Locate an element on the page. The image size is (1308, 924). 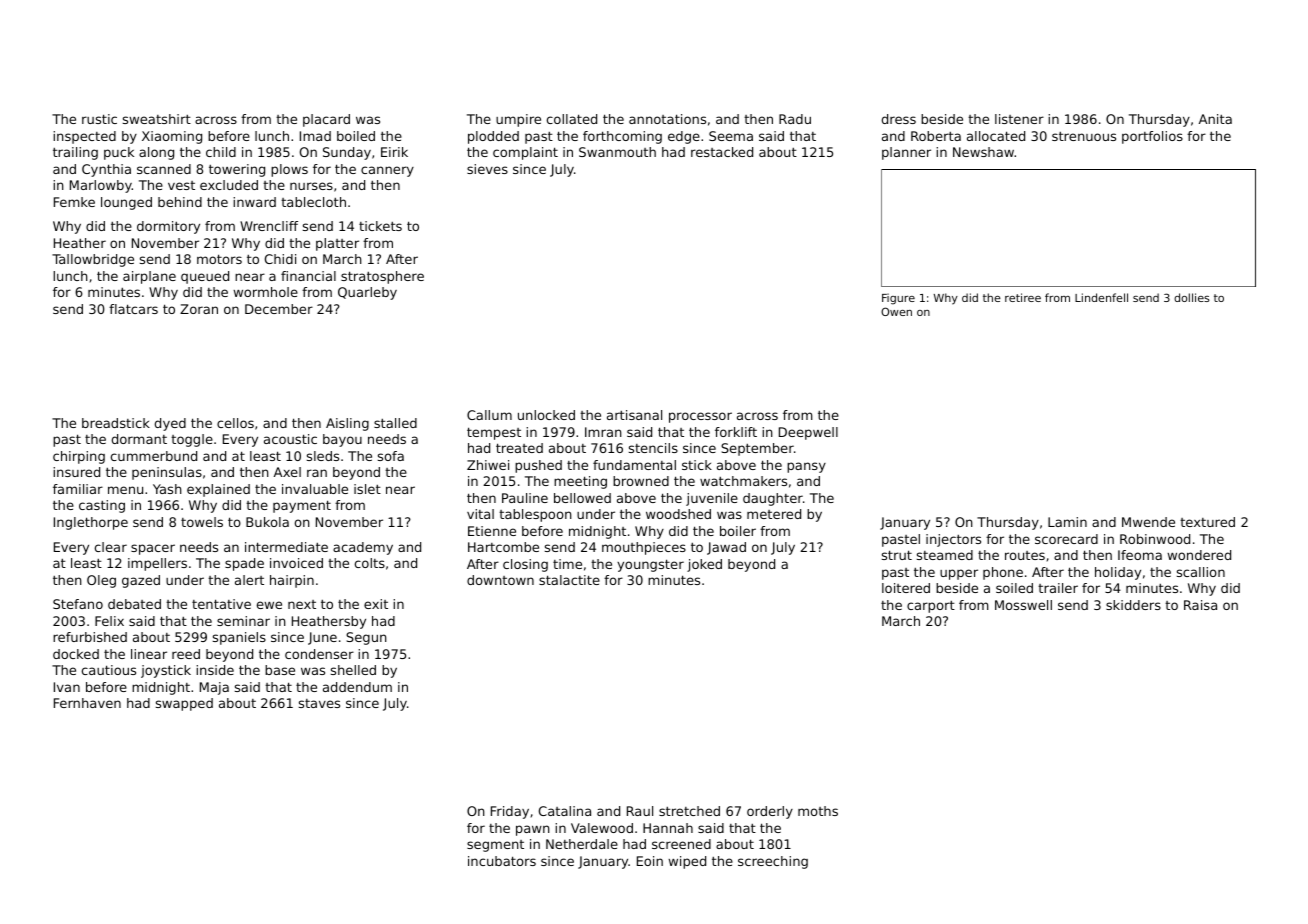
Figure is located at coordinates (898, 299).
